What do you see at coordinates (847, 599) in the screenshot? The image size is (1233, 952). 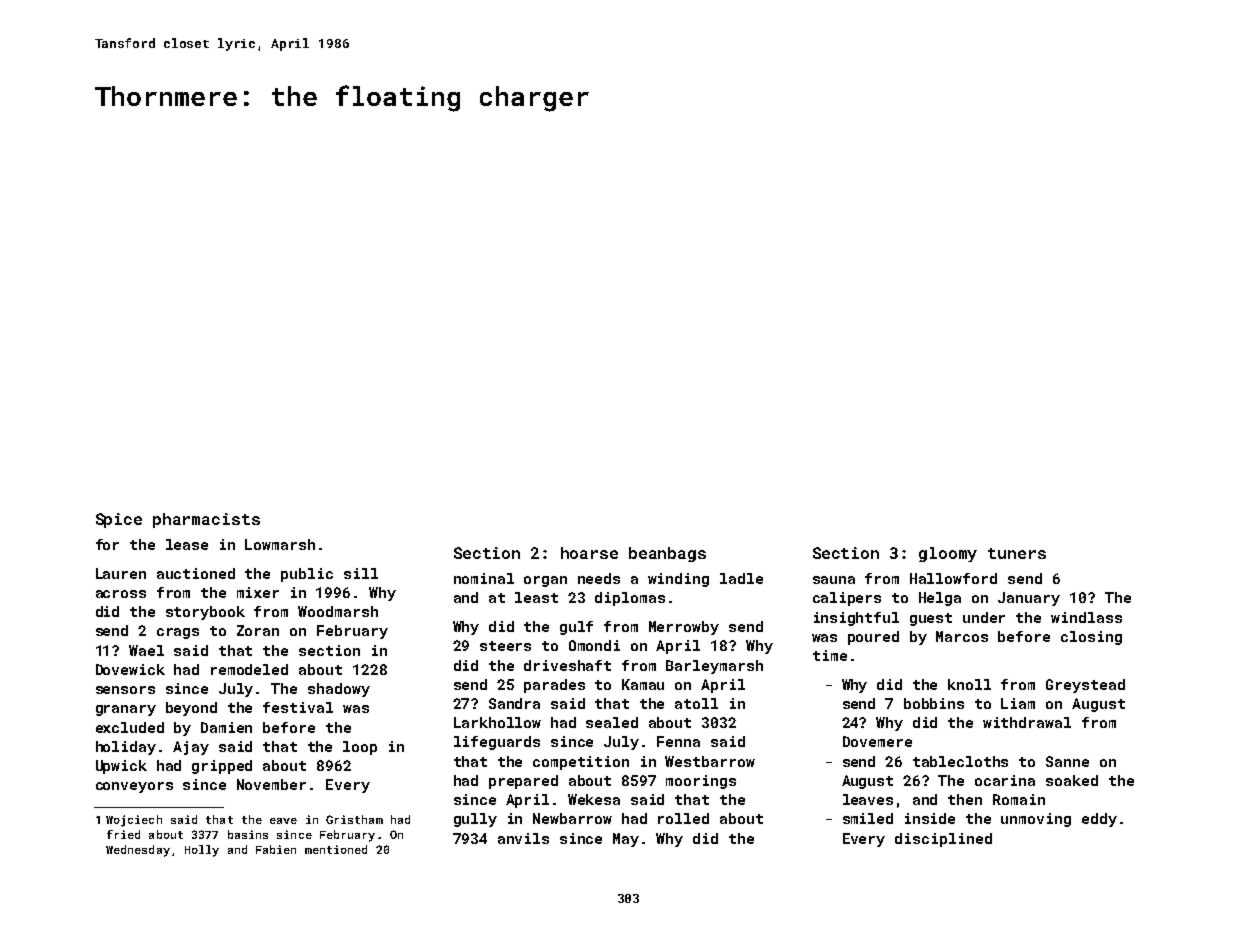 I see `calipers` at bounding box center [847, 599].
